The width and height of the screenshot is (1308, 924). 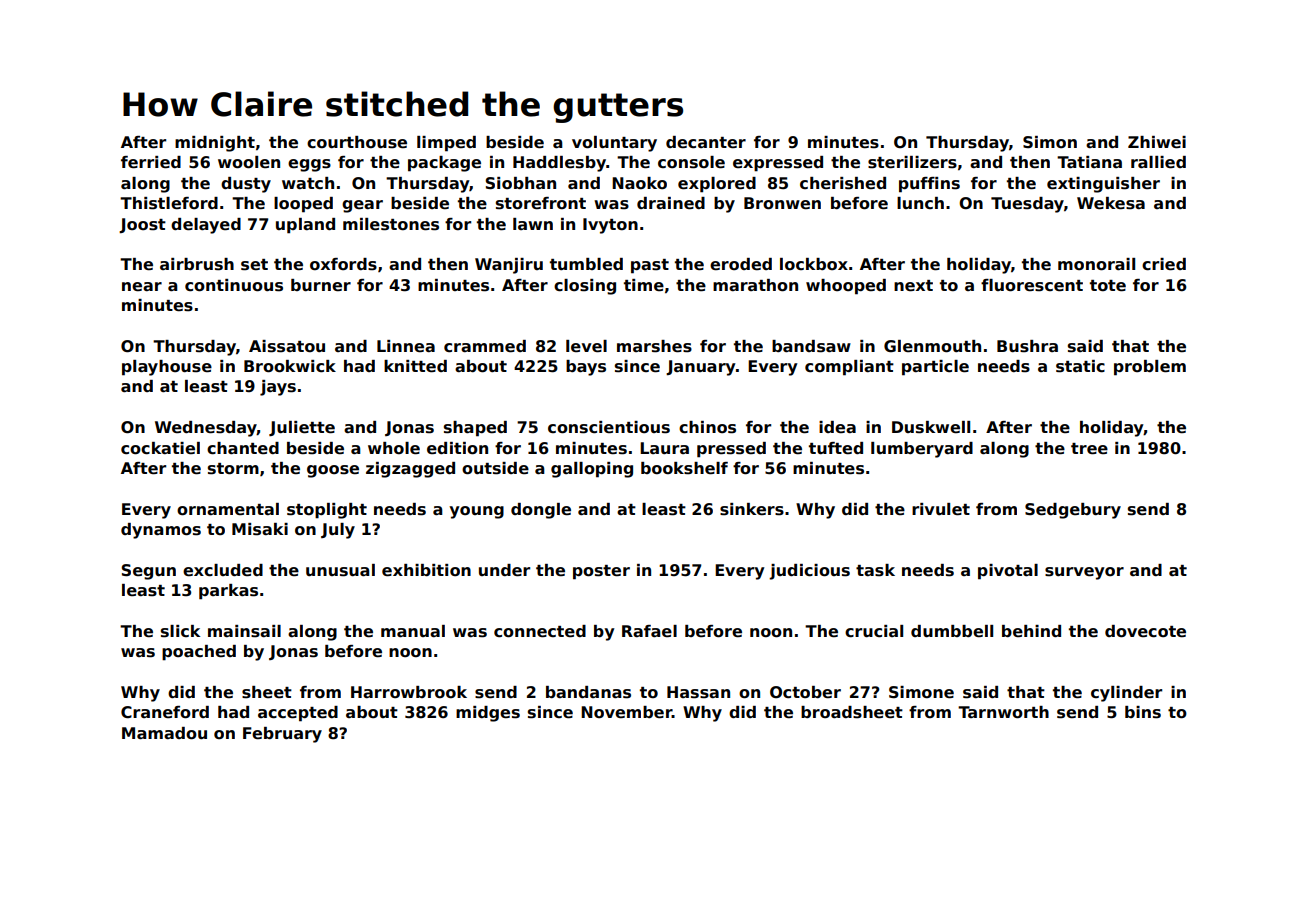 I want to click on Duskwell, so click(x=931, y=427).
